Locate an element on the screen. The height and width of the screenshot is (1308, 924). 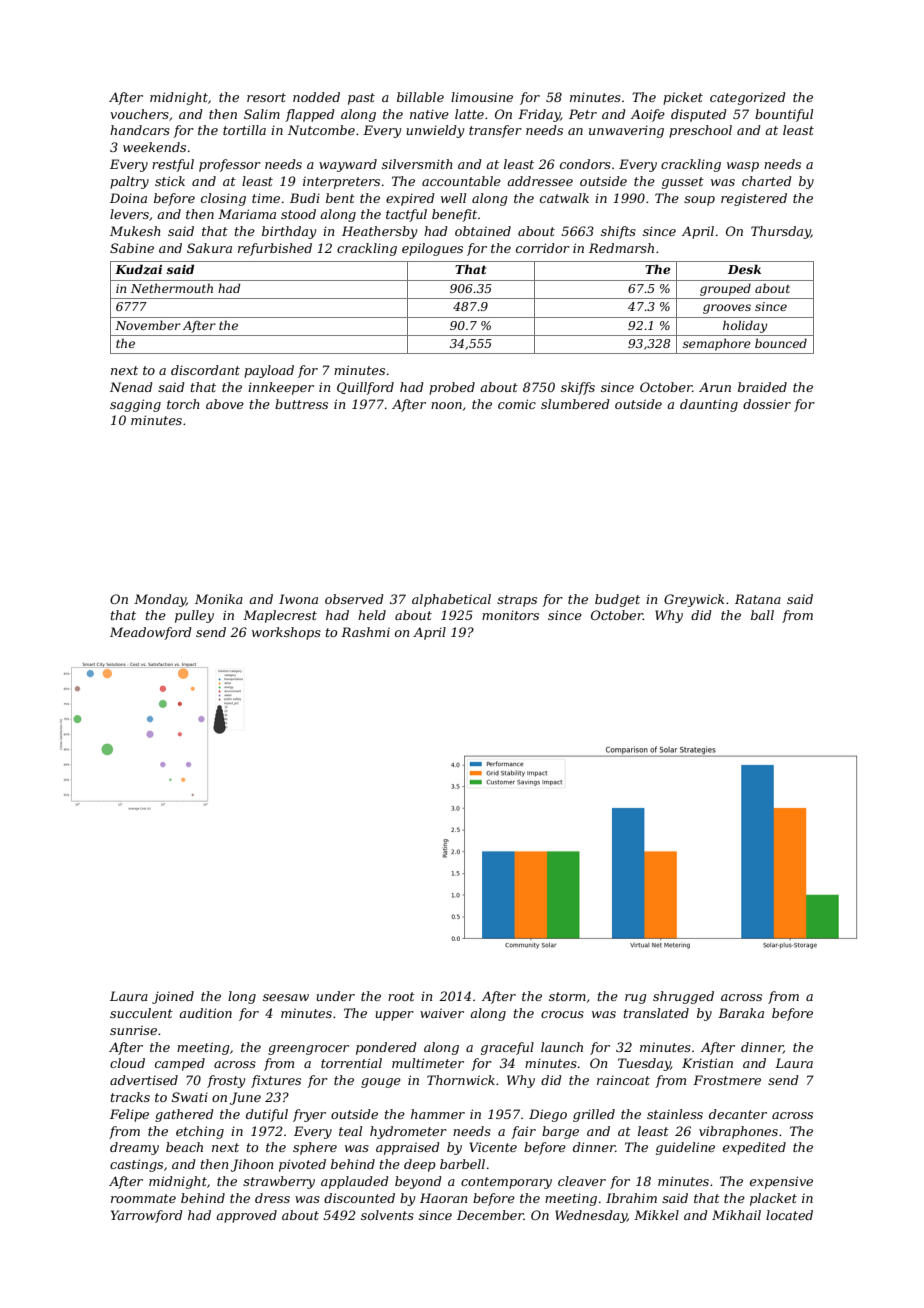
Mikhail is located at coordinates (736, 1215).
